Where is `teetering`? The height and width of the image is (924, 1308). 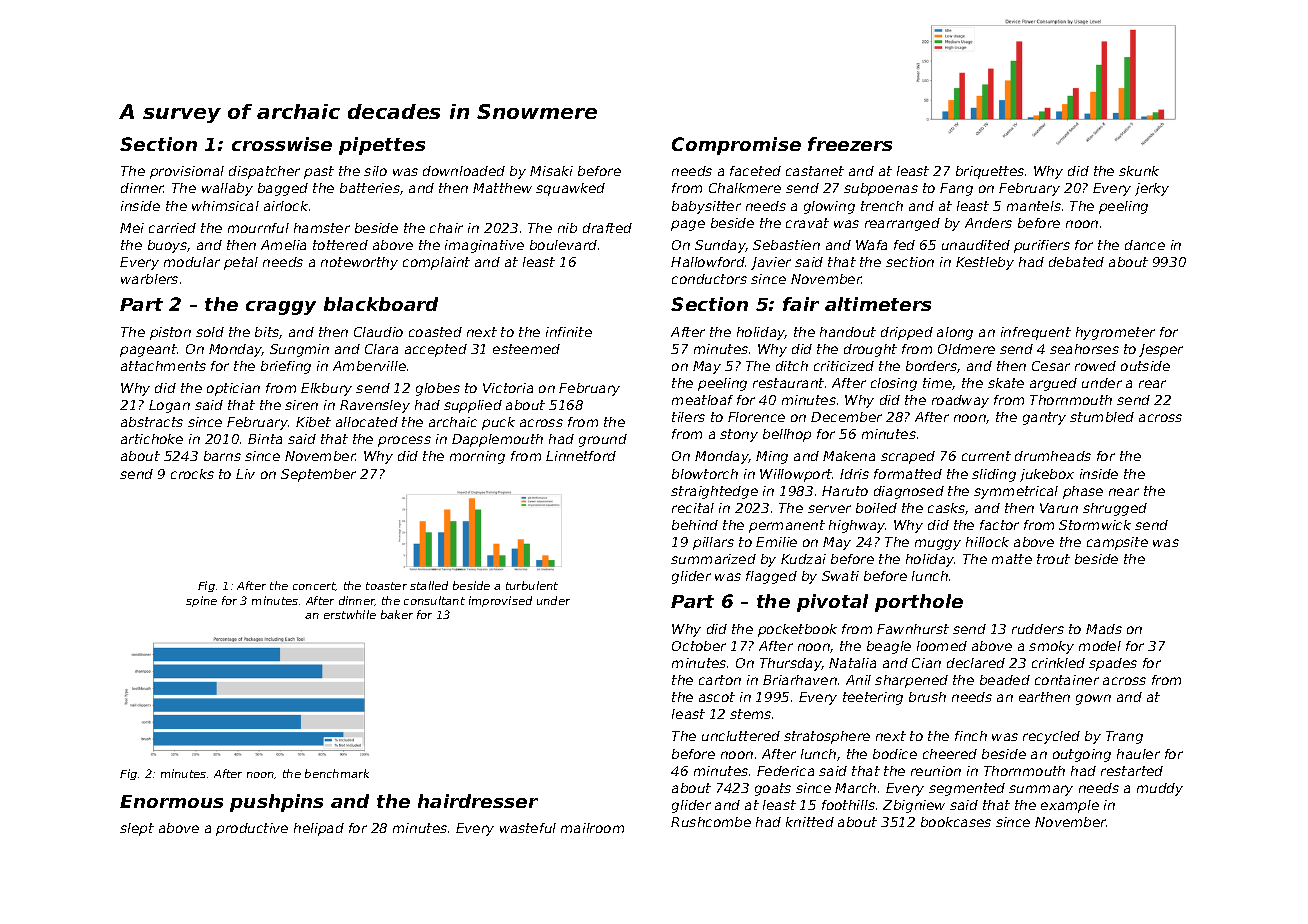 teetering is located at coordinates (873, 698).
